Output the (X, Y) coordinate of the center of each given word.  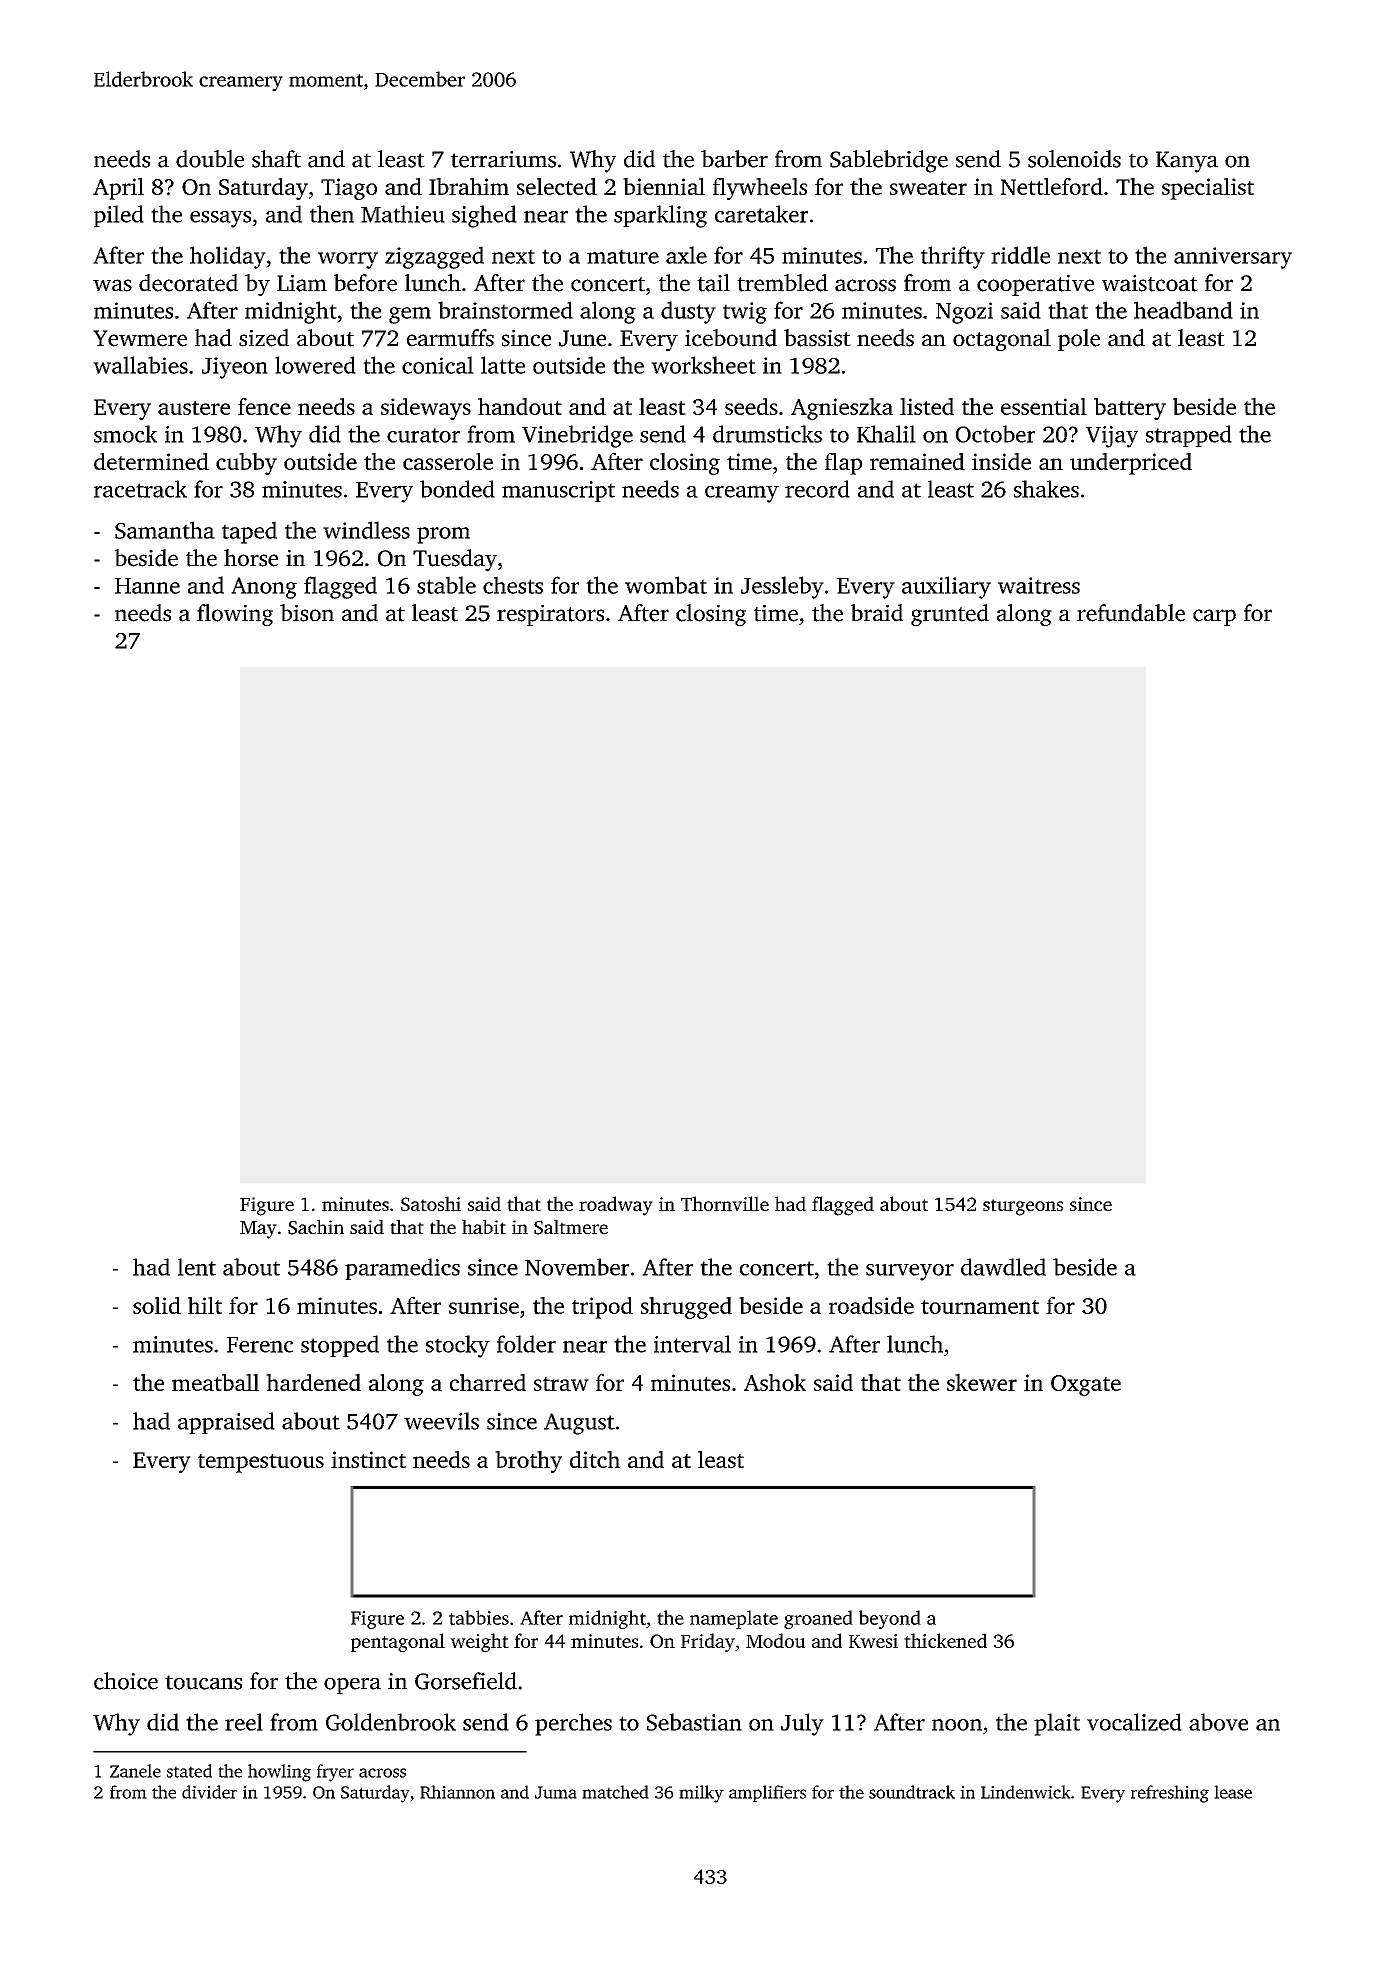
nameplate (734, 1619)
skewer (982, 1382)
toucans (203, 1682)
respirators (550, 615)
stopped (340, 1346)
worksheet (703, 365)
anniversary (1233, 258)
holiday (228, 257)
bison (307, 613)
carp (1214, 617)
